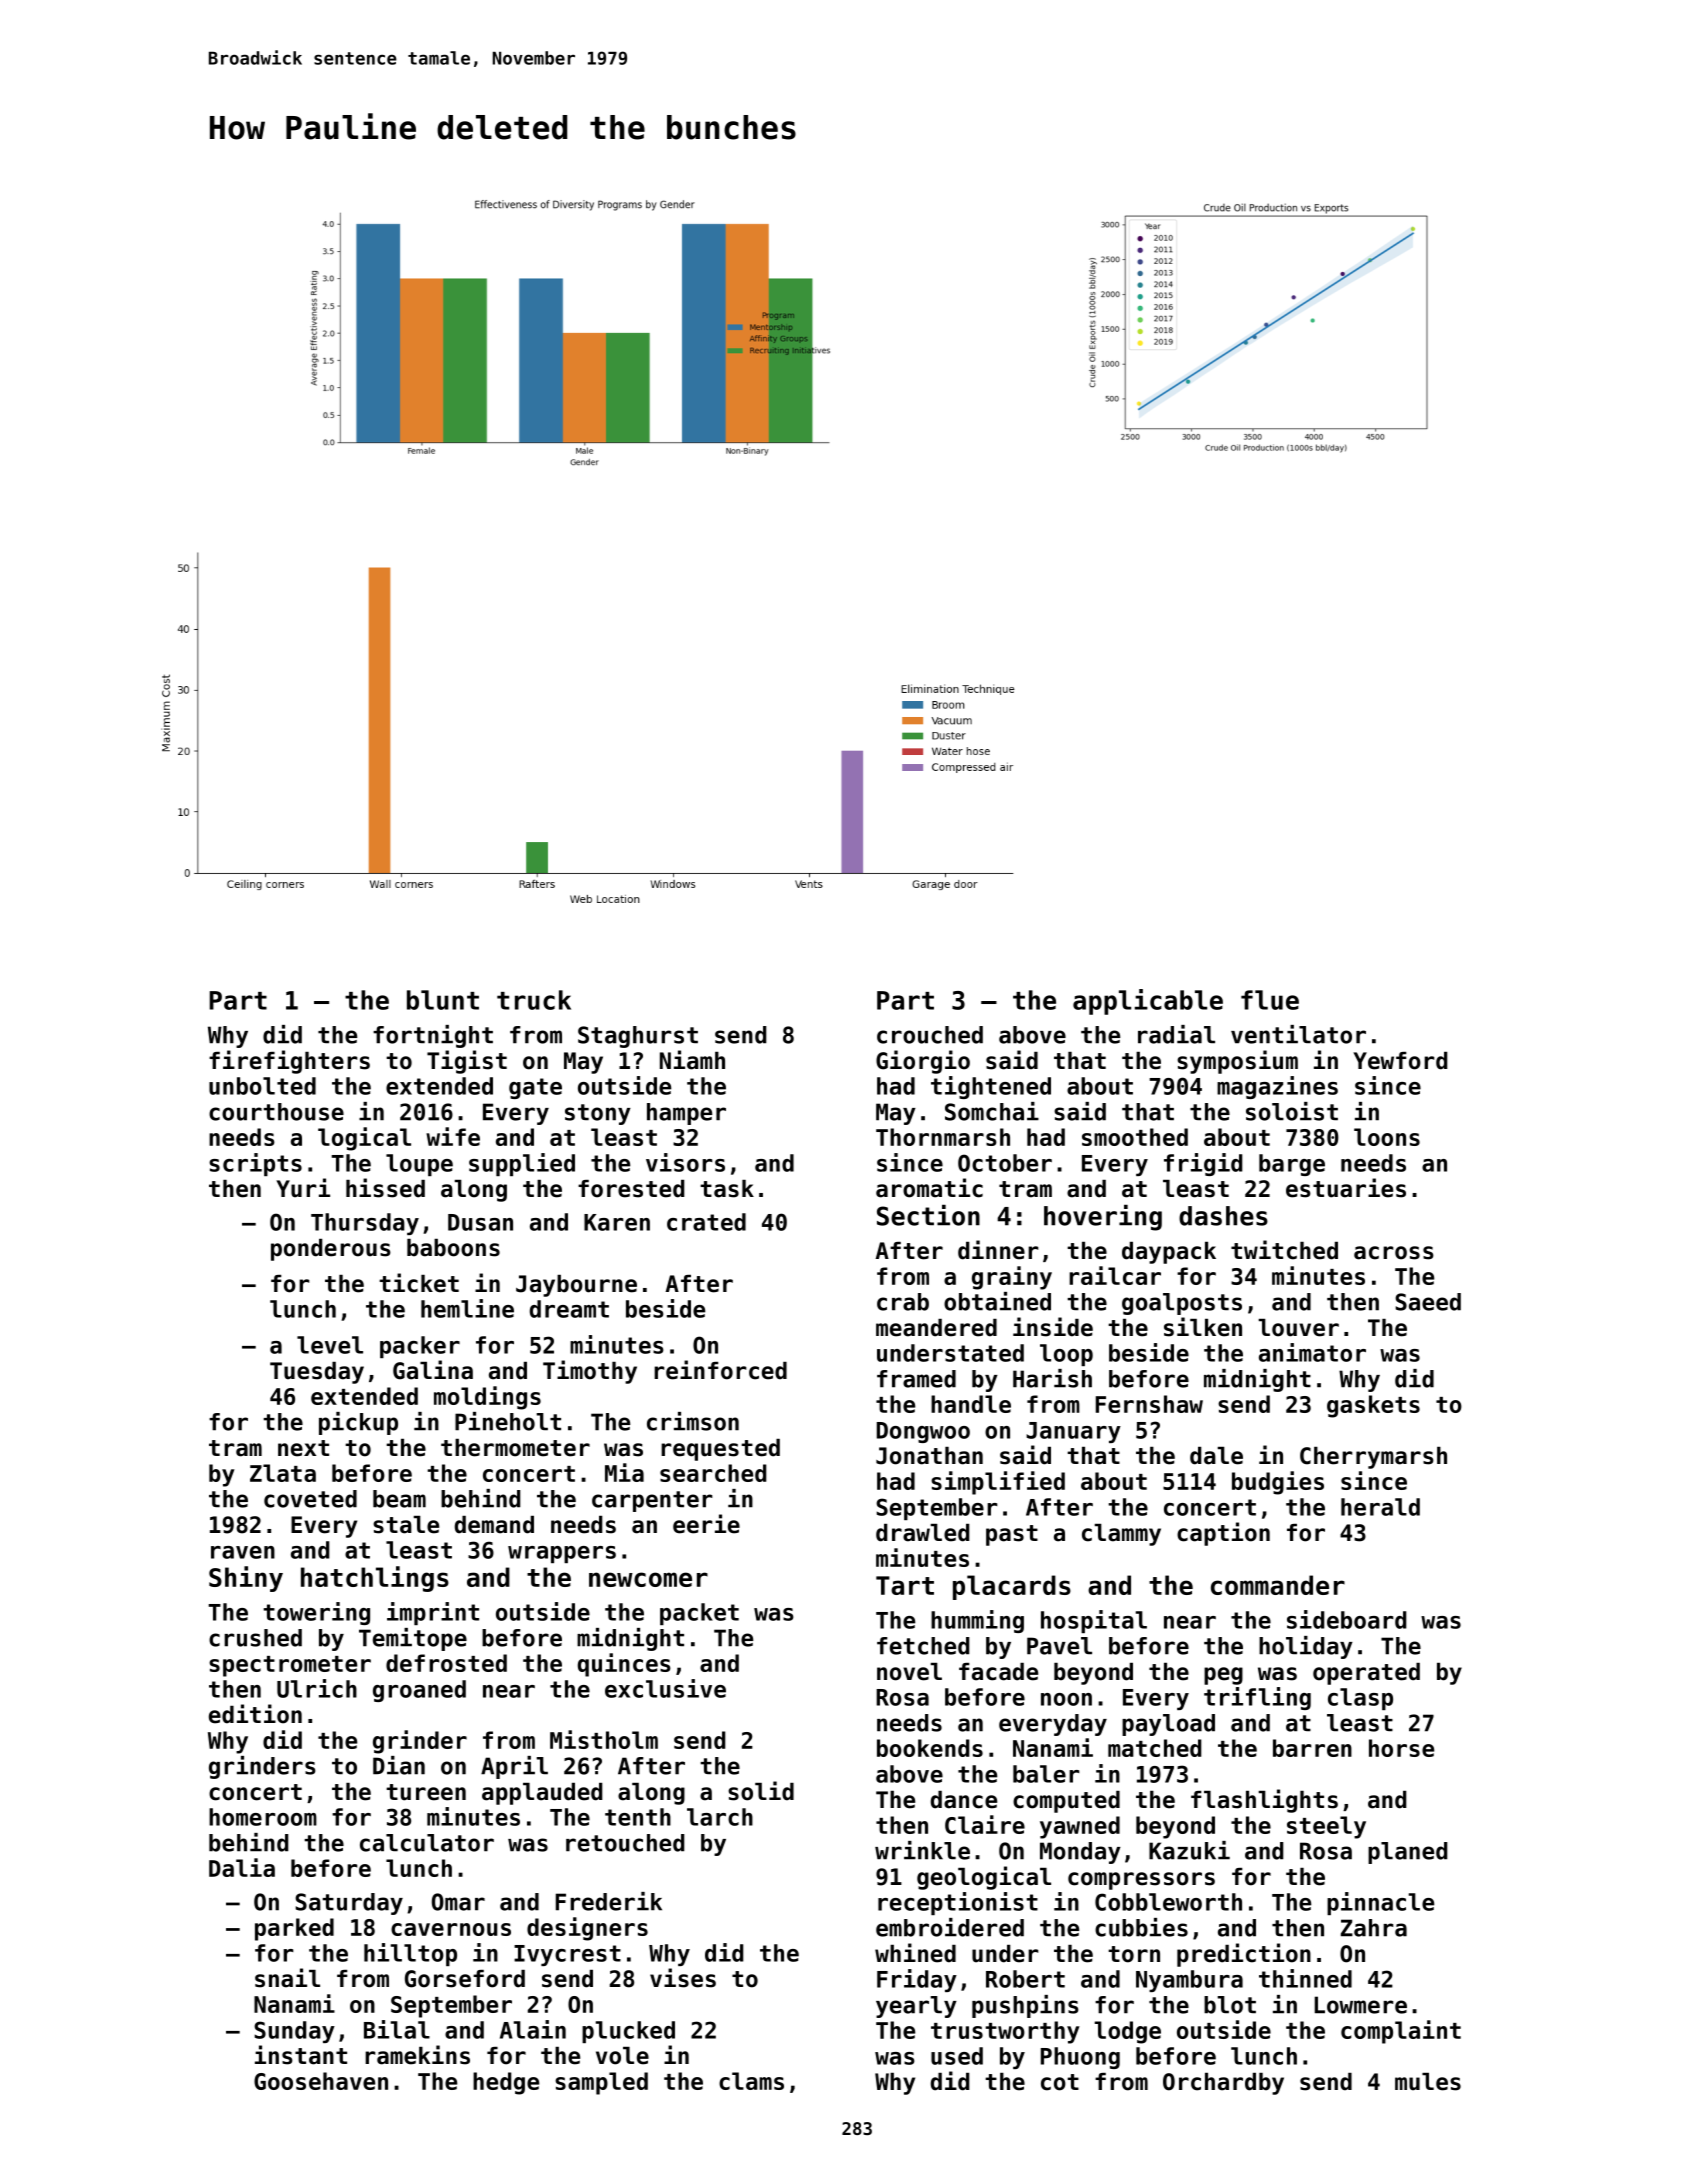 The height and width of the screenshot is (2178, 1683). I want to click on blunt, so click(443, 1000).
